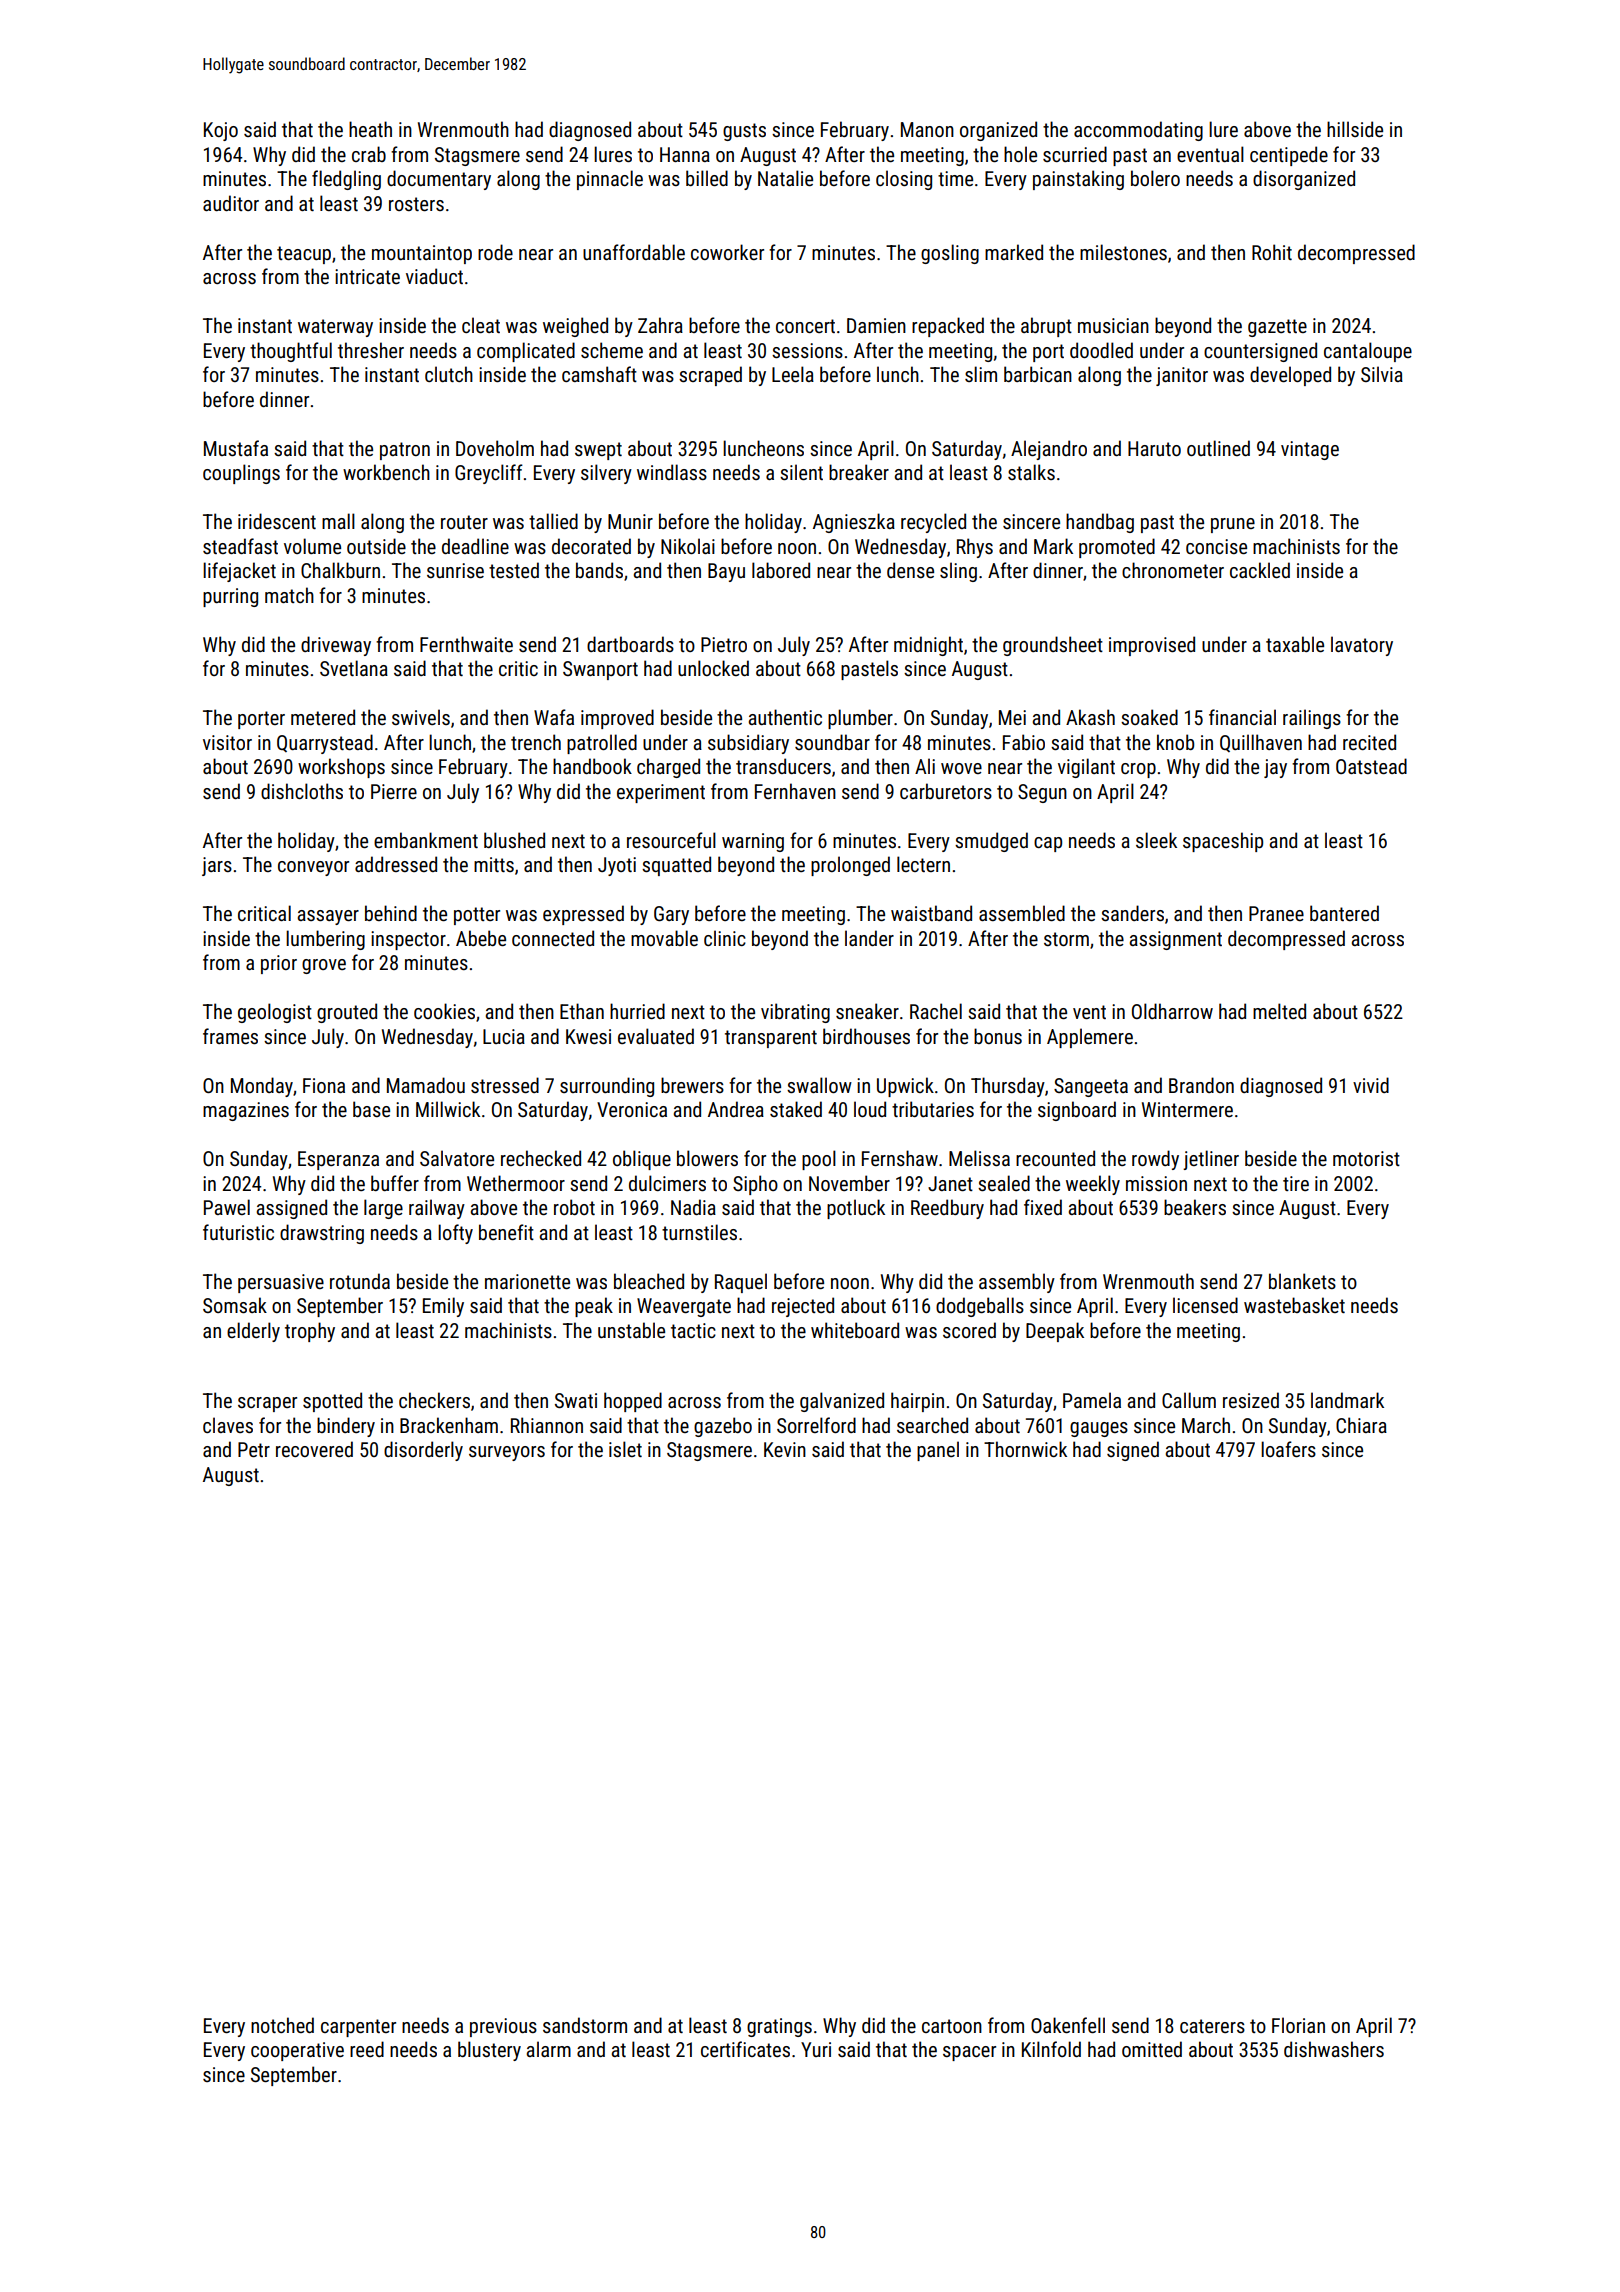 This page has width=1620, height=2292. What do you see at coordinates (360, 1281) in the page?
I see `rotunda` at bounding box center [360, 1281].
